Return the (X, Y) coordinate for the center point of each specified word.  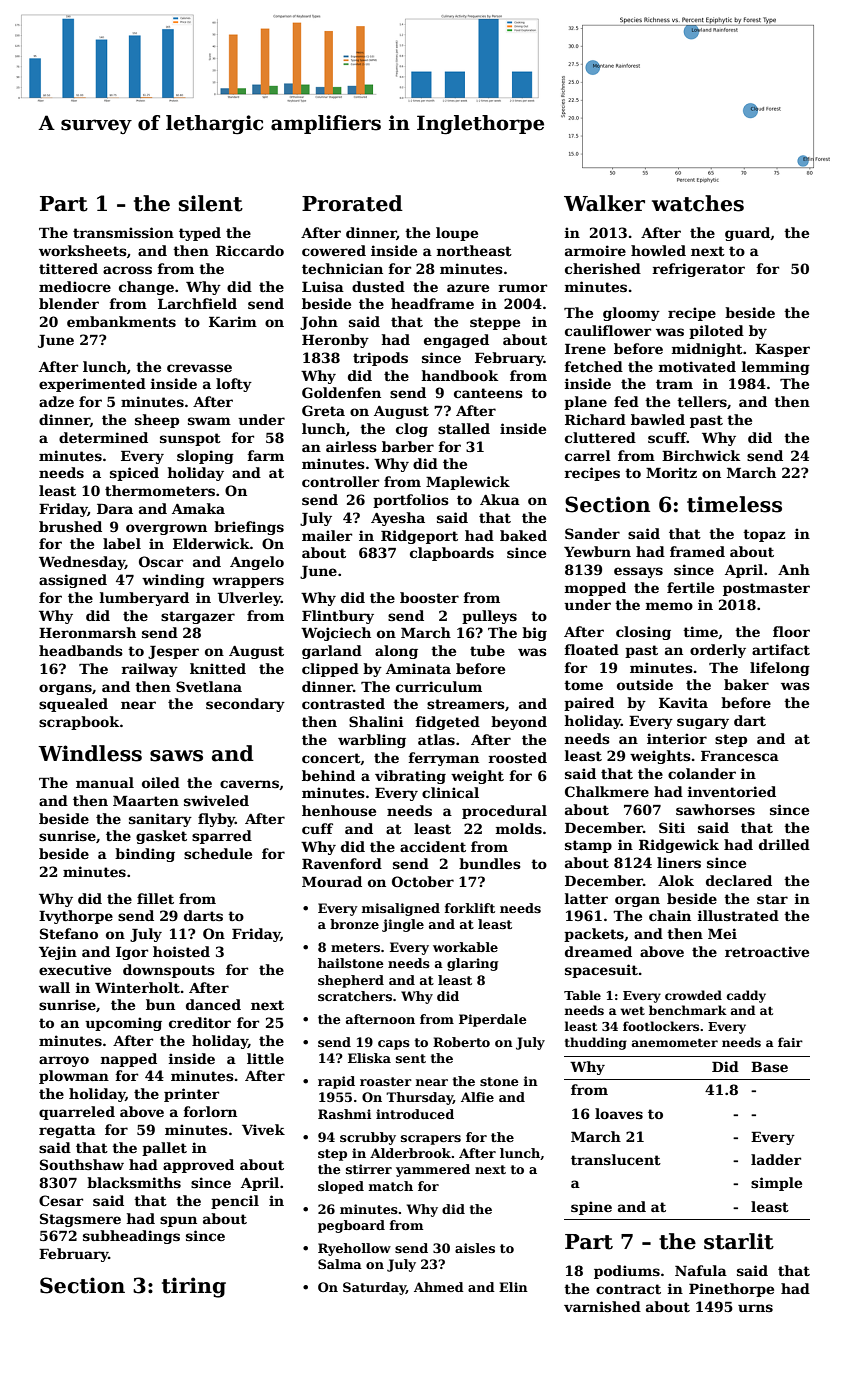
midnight (707, 350)
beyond (519, 723)
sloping (205, 457)
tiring (194, 1287)
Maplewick (468, 483)
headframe (432, 303)
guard (747, 234)
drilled (784, 844)
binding (145, 855)
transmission (123, 232)
